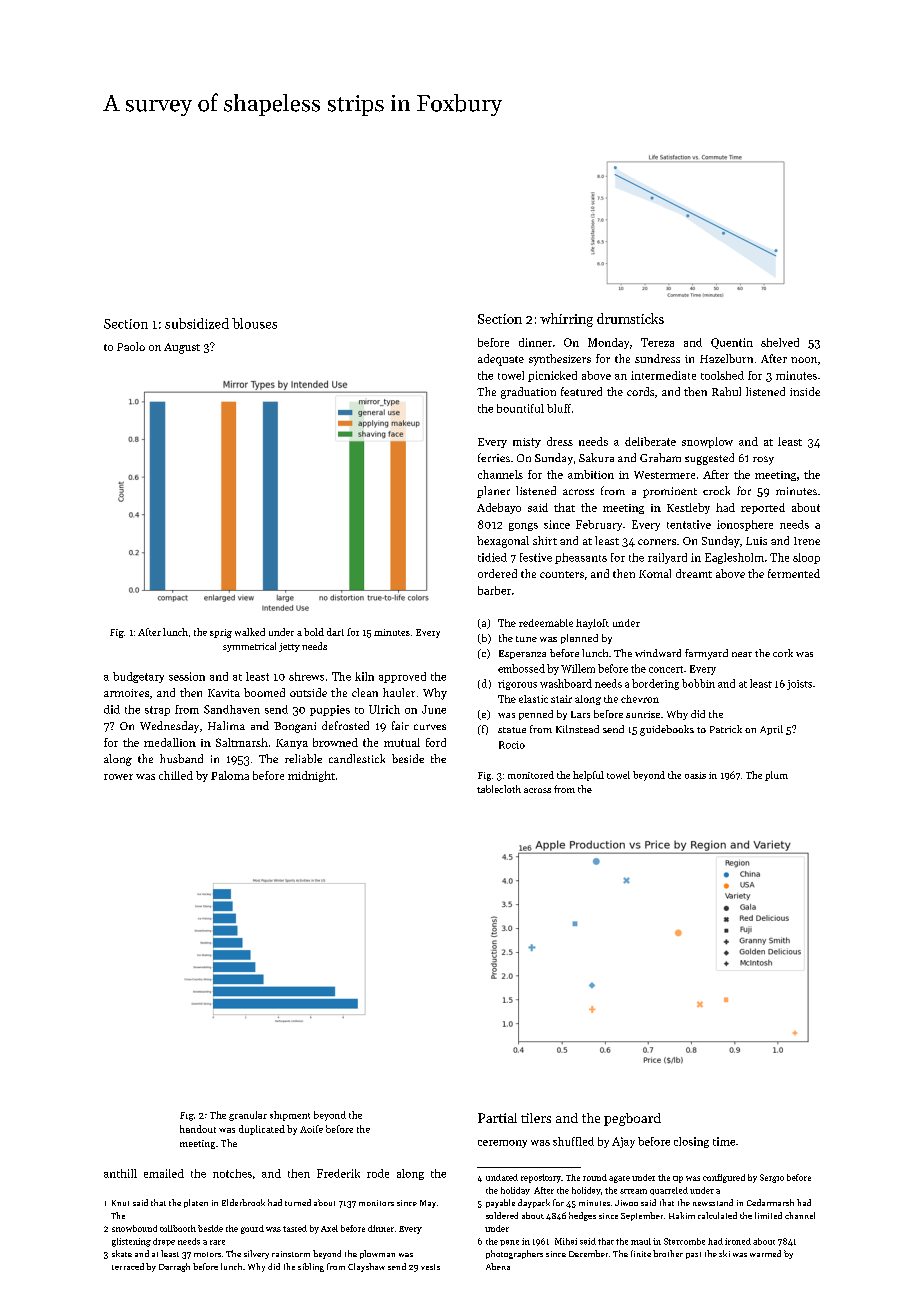 The image size is (924, 1308). I want to click on redeemable, so click(546, 623).
